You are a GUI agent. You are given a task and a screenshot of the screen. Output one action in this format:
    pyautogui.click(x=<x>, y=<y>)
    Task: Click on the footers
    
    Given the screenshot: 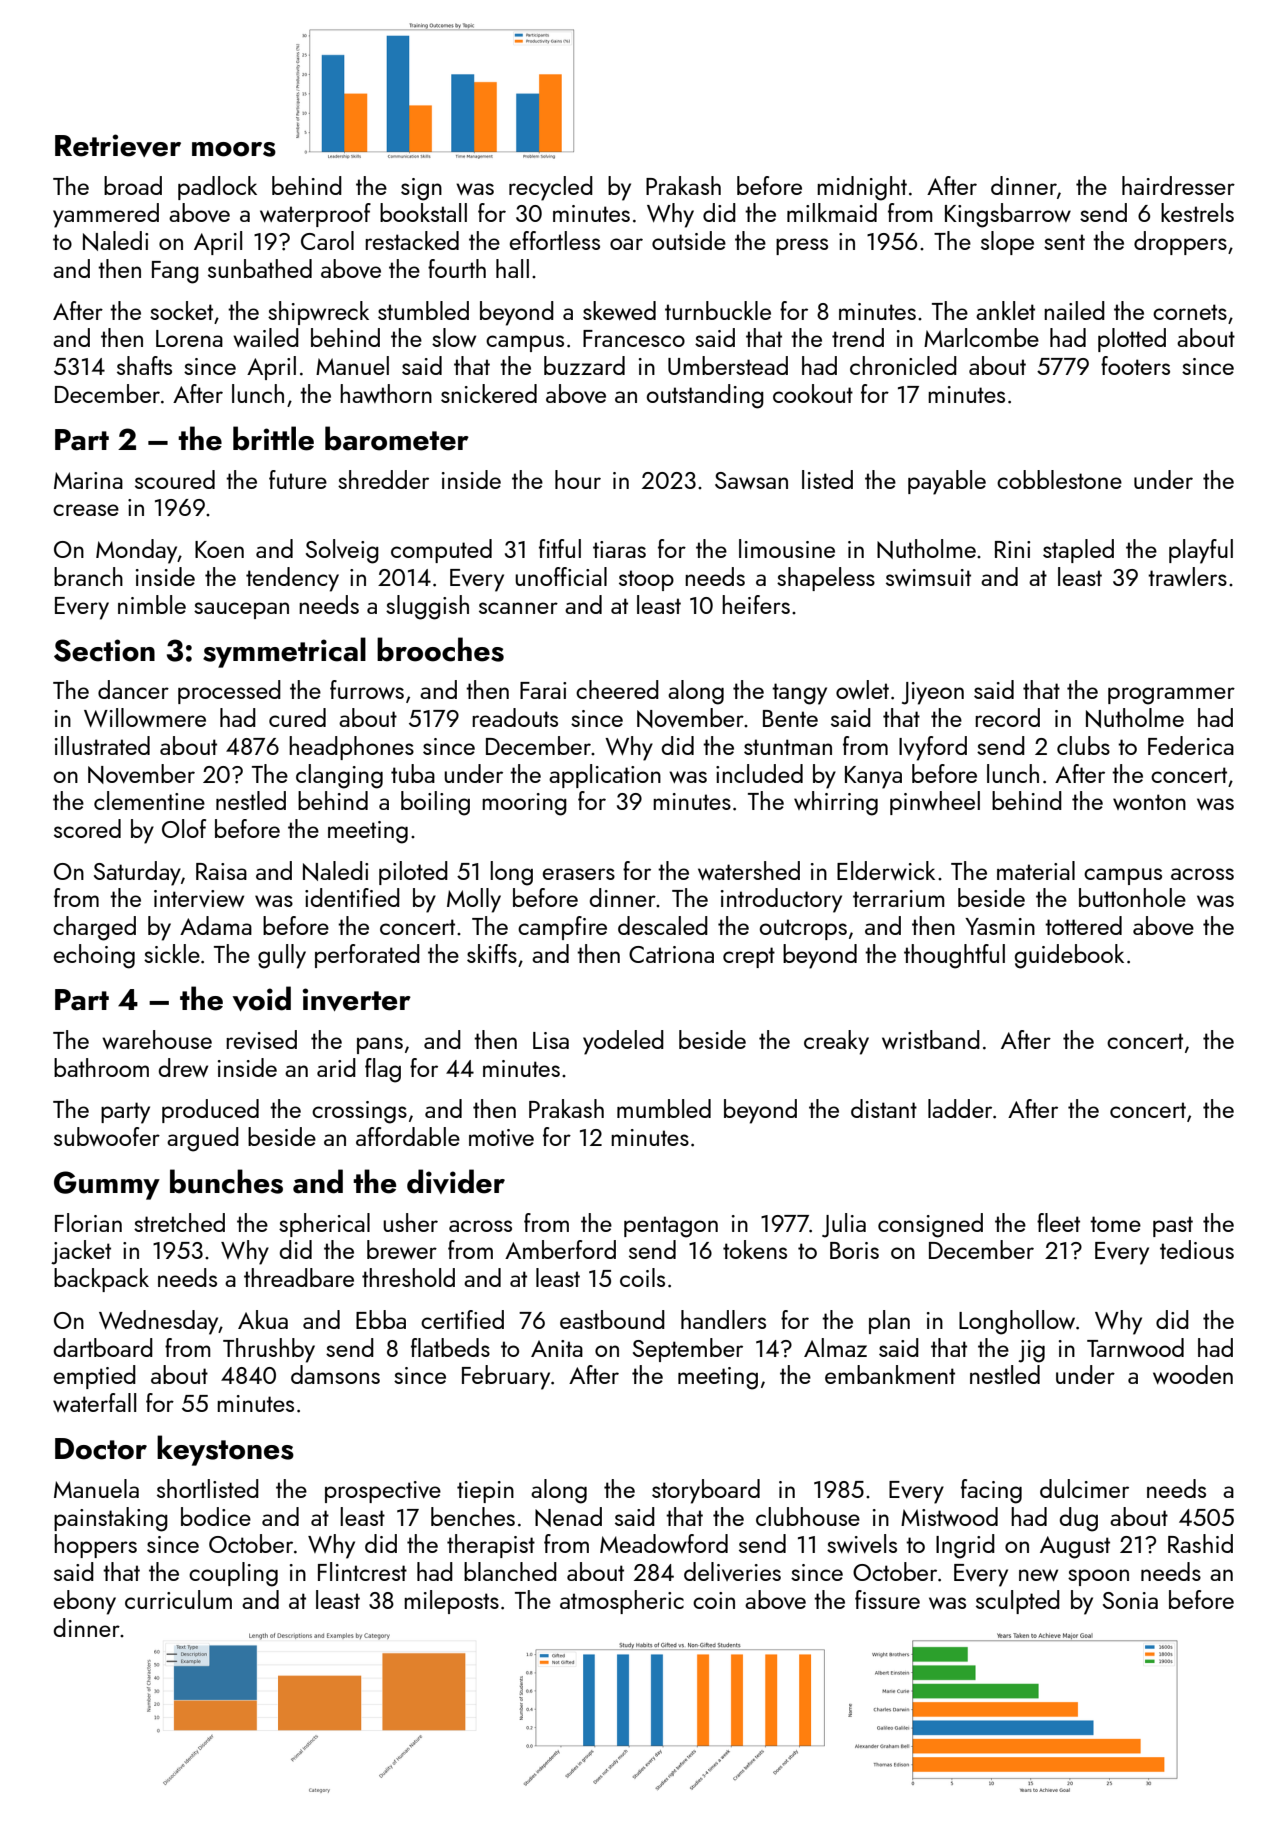 What is the action you would take?
    pyautogui.click(x=1135, y=365)
